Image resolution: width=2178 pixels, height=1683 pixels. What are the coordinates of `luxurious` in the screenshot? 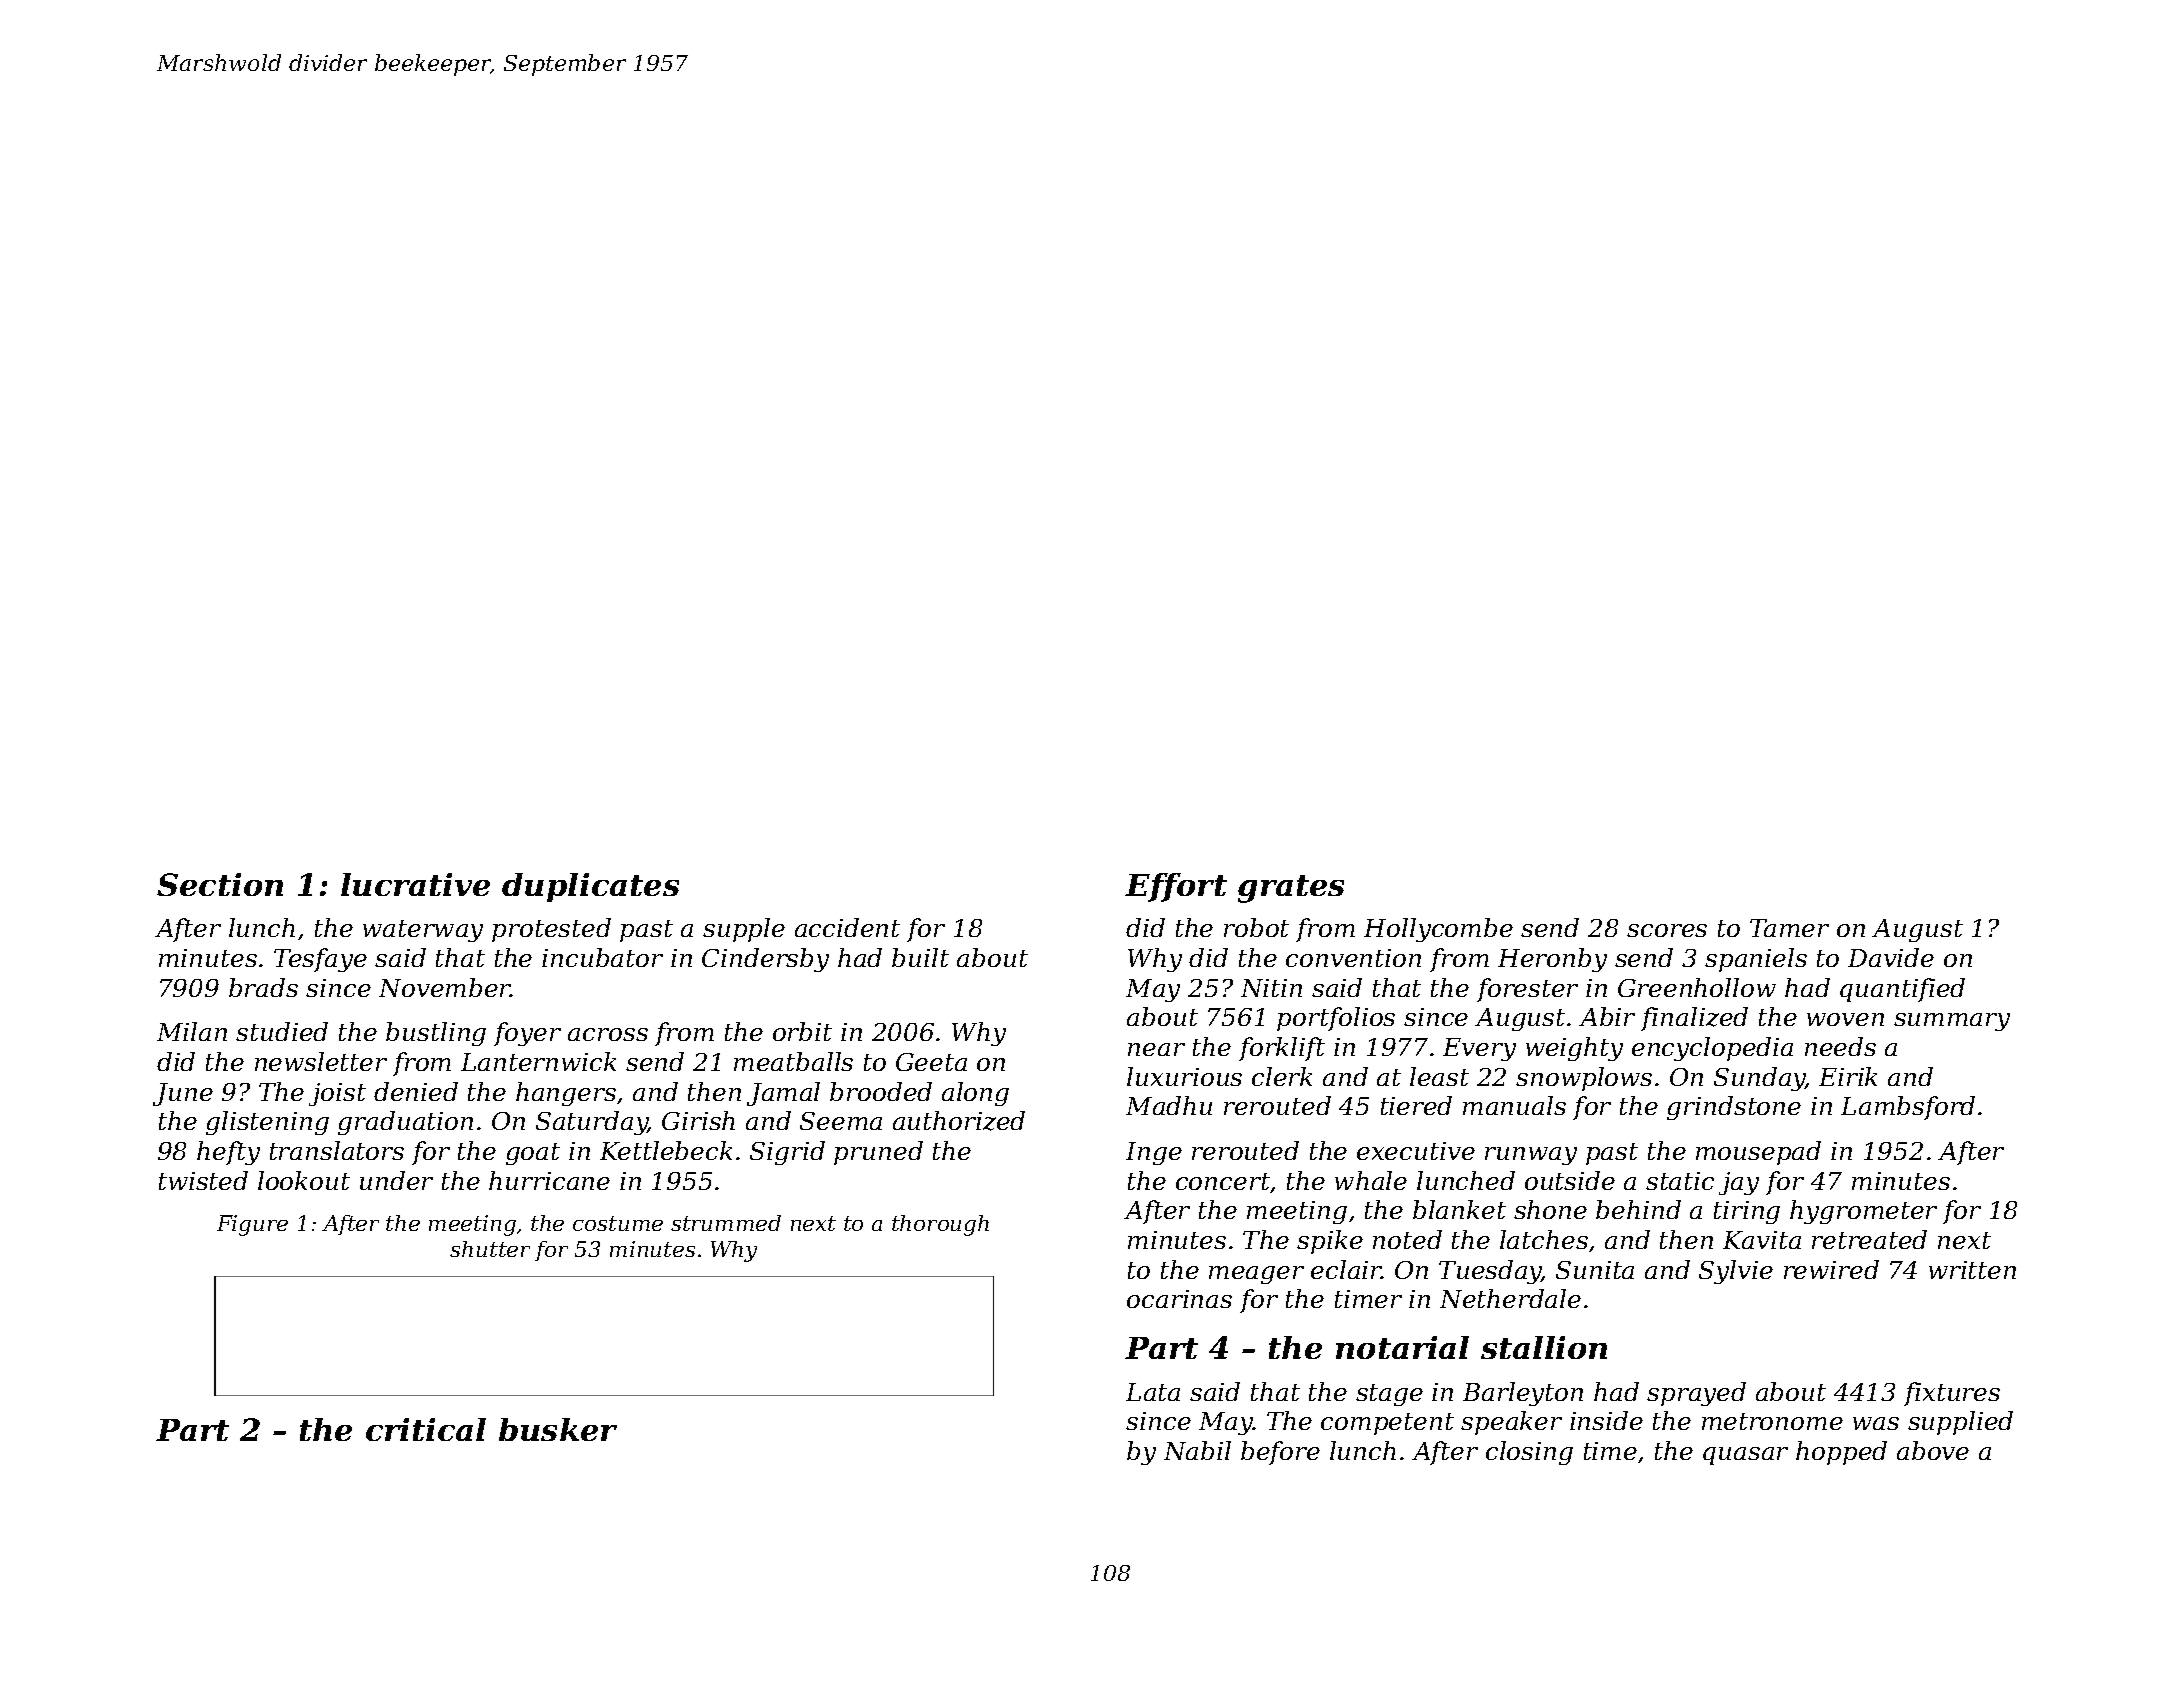 It's located at (1184, 1076).
